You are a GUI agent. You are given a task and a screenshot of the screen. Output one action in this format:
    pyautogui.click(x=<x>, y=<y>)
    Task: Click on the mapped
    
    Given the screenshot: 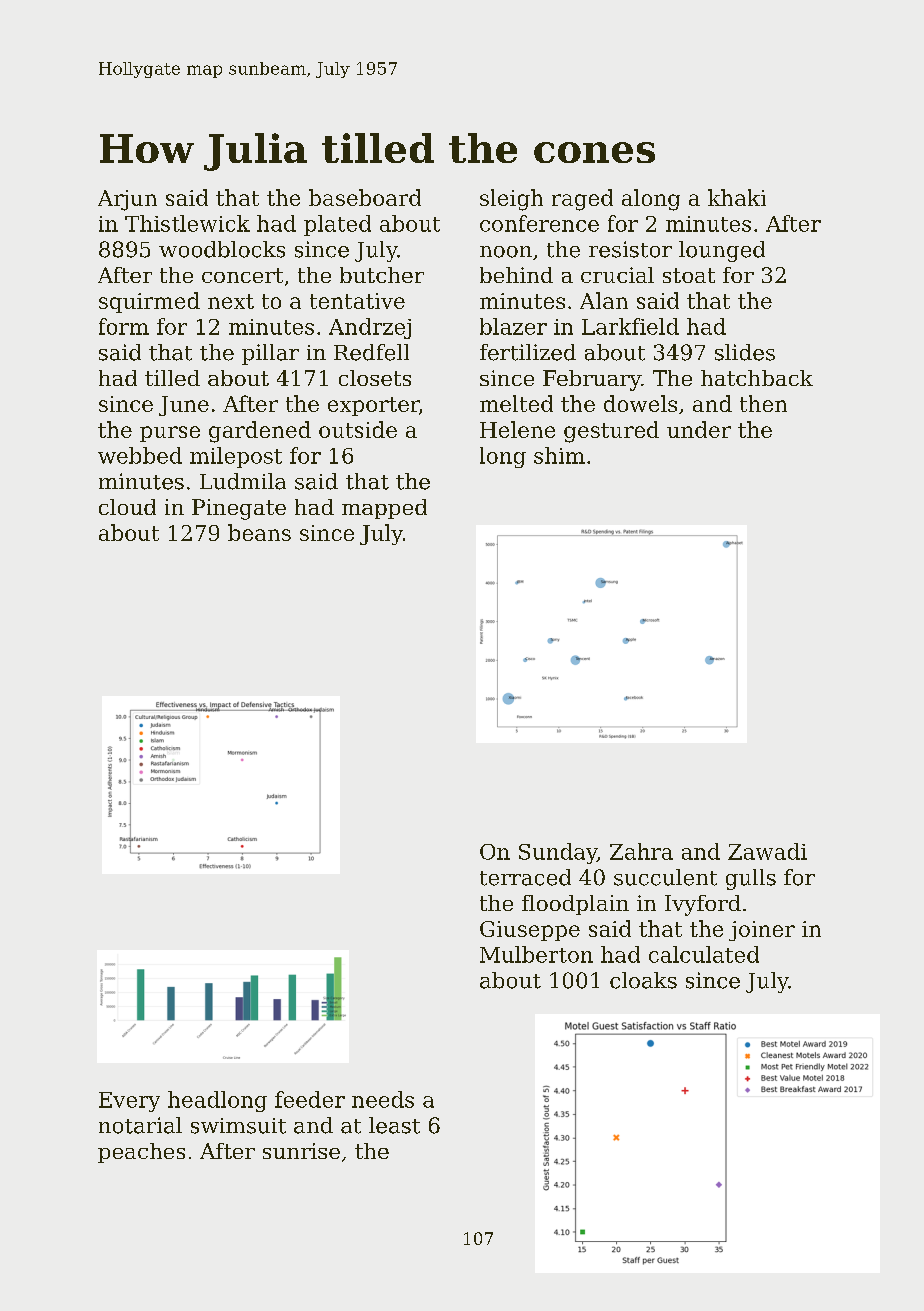 What is the action you would take?
    pyautogui.click(x=384, y=509)
